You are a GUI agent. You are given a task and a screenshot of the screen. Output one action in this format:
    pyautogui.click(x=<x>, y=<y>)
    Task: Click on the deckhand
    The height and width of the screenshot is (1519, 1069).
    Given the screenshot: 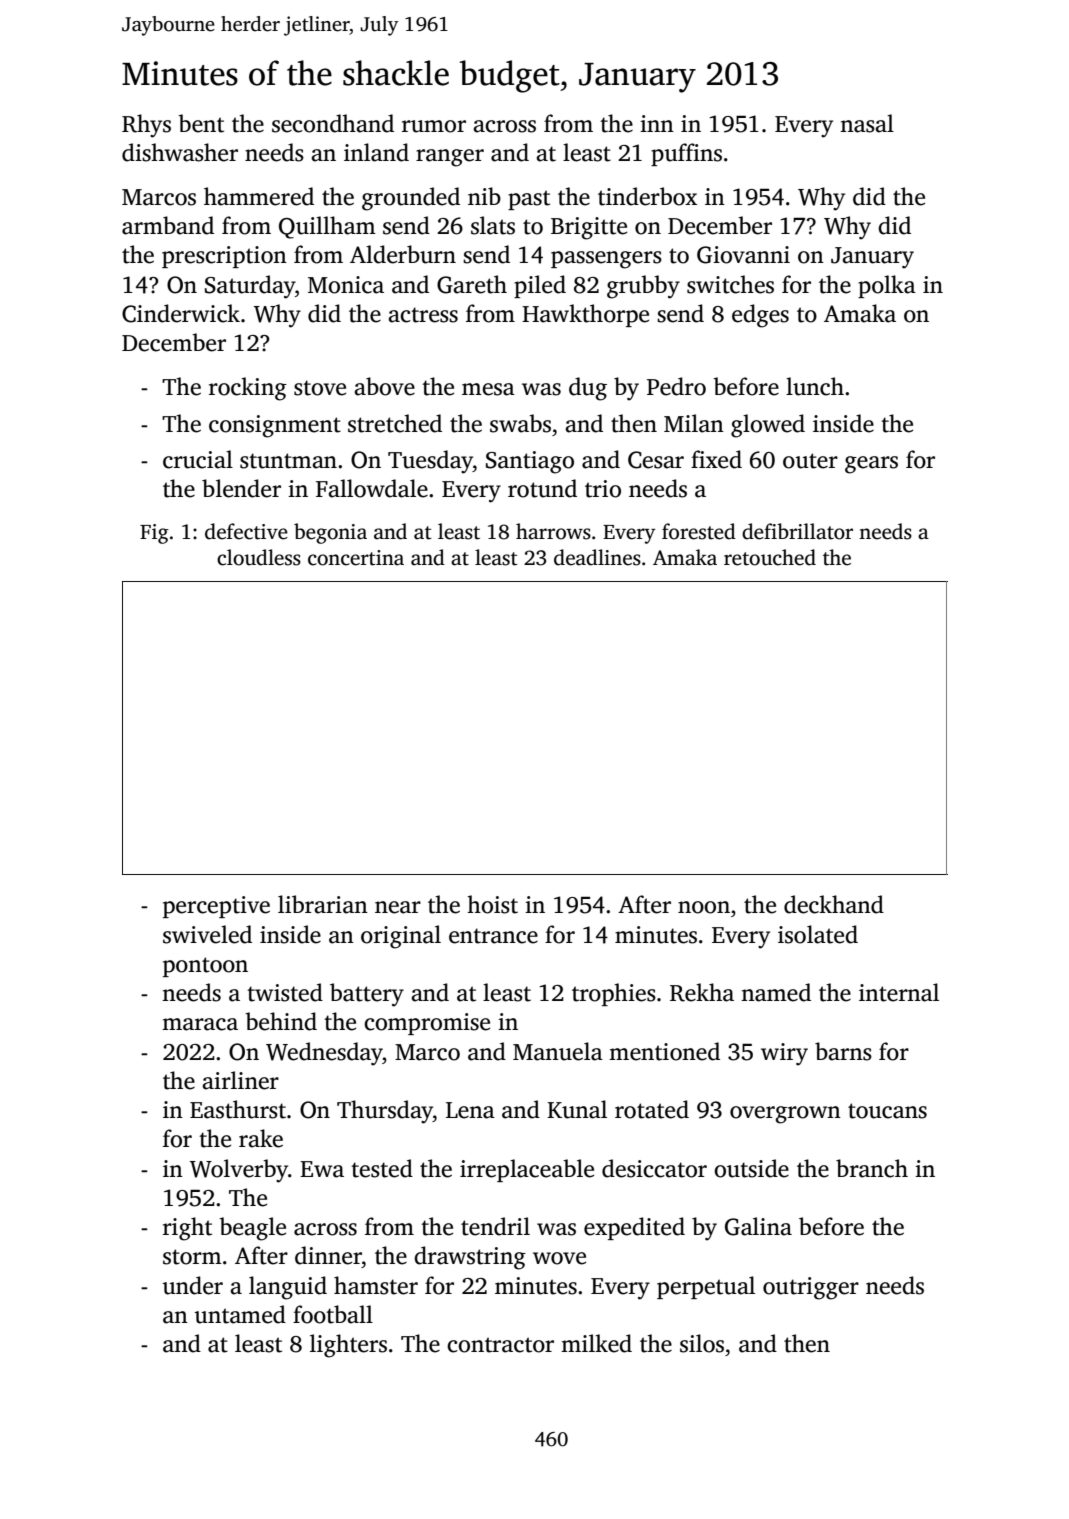 What is the action you would take?
    pyautogui.click(x=834, y=904)
